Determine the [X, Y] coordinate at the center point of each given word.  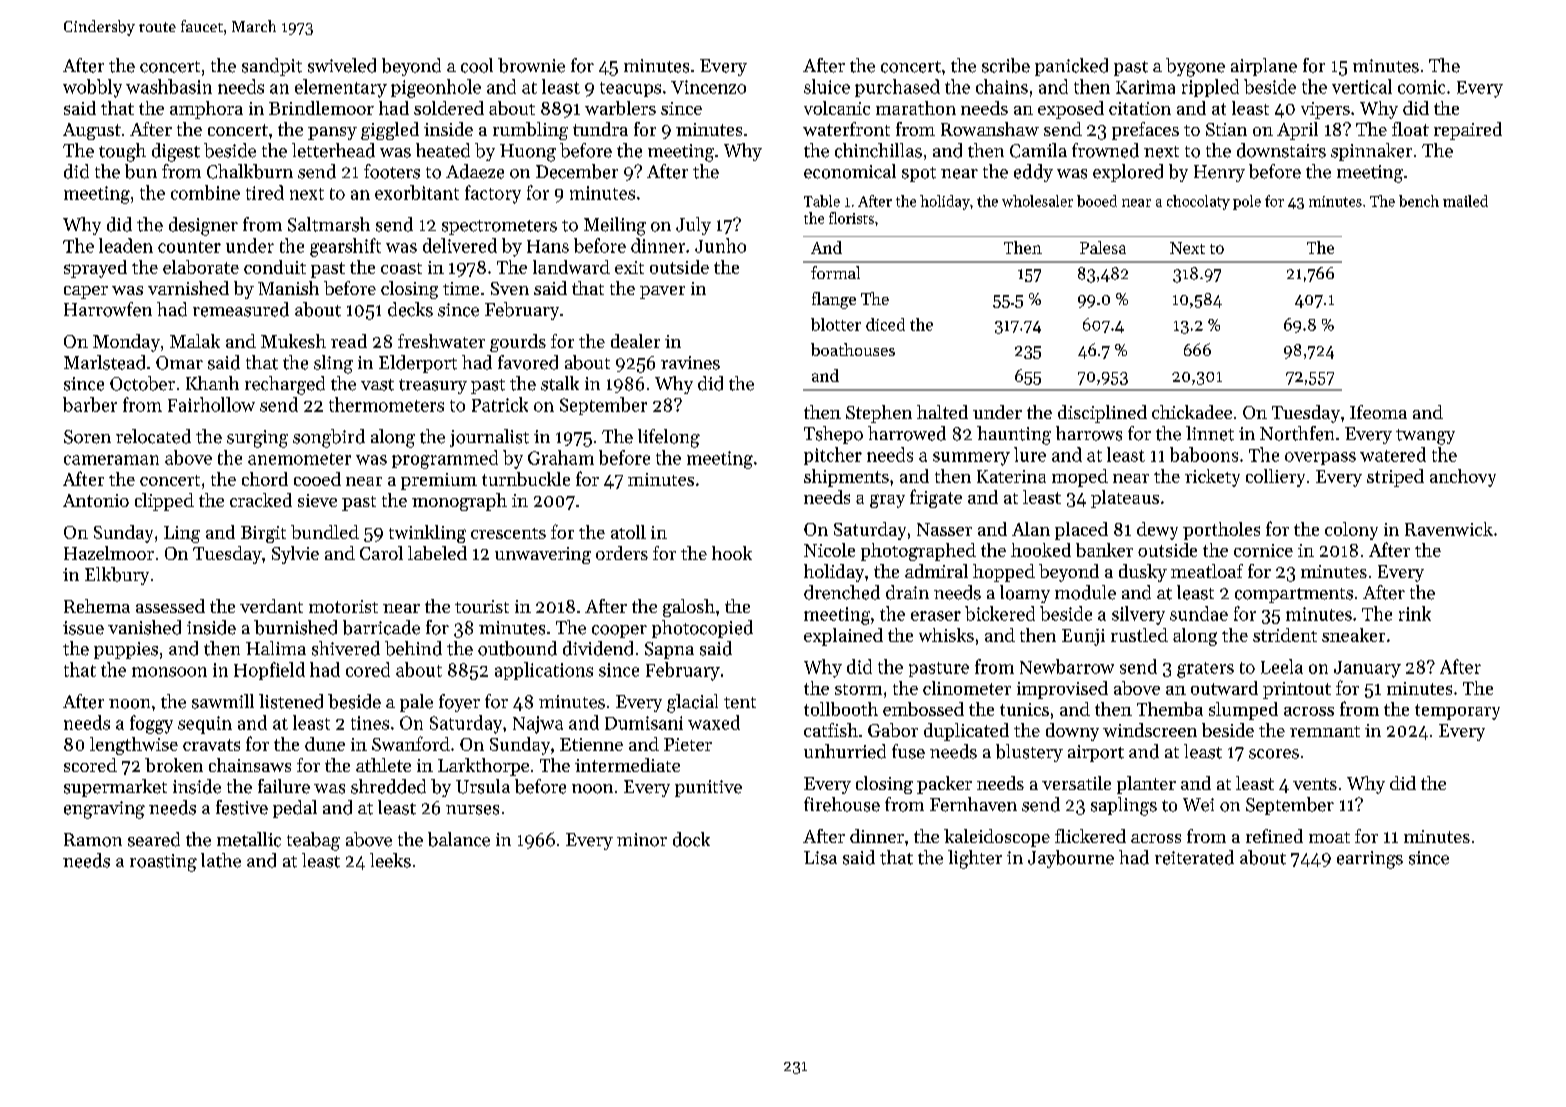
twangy [1425, 437]
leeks [390, 860]
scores [1274, 754]
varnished [188, 288]
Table [822, 201]
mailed [1465, 201]
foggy [151, 724]
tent [740, 703]
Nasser [944, 529]
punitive [708, 788]
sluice [827, 86]
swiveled [342, 65]
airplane [1264, 67]
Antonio [96, 500]
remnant [1325, 731]
